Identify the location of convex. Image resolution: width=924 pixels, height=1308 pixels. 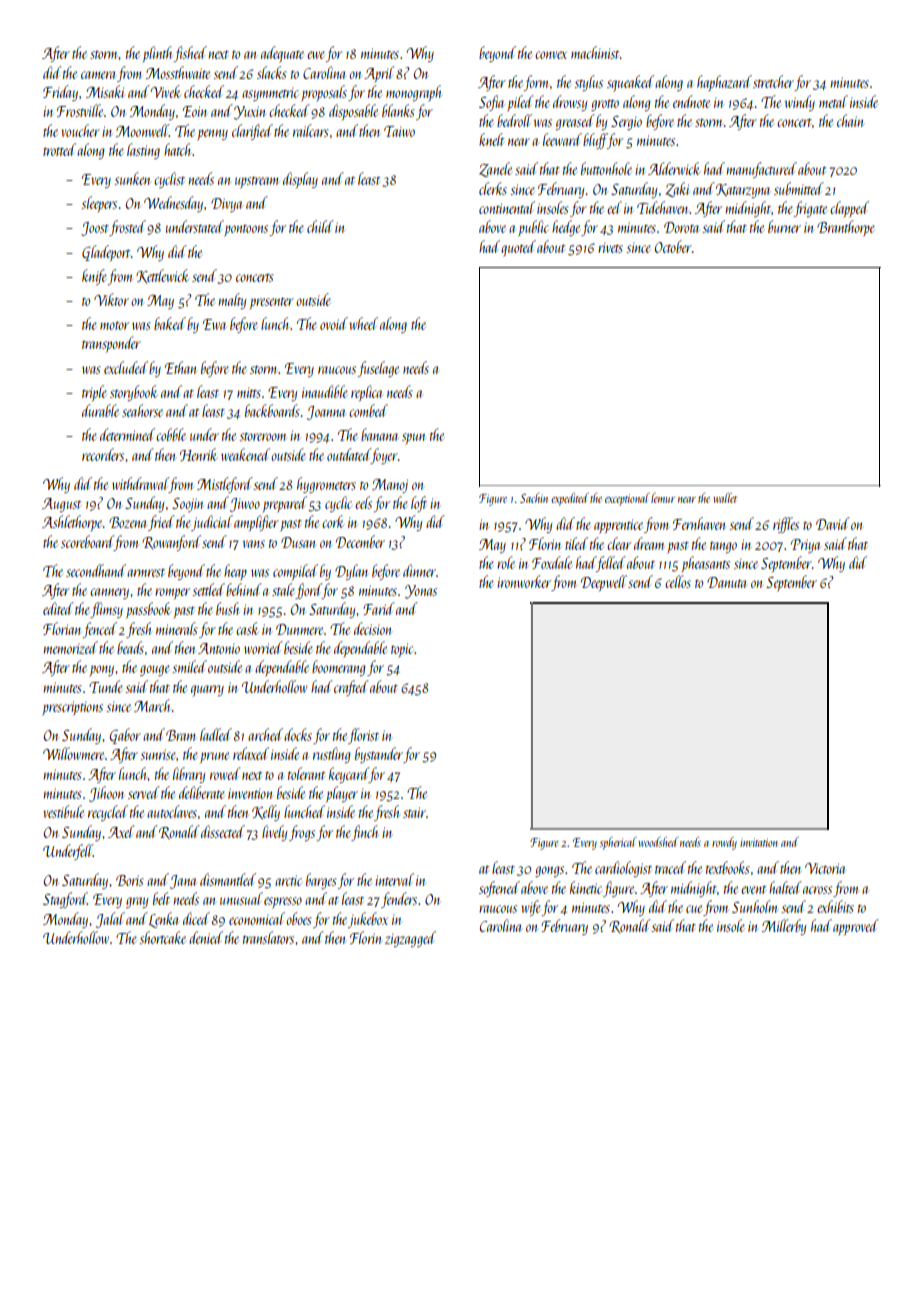
(550, 55).
